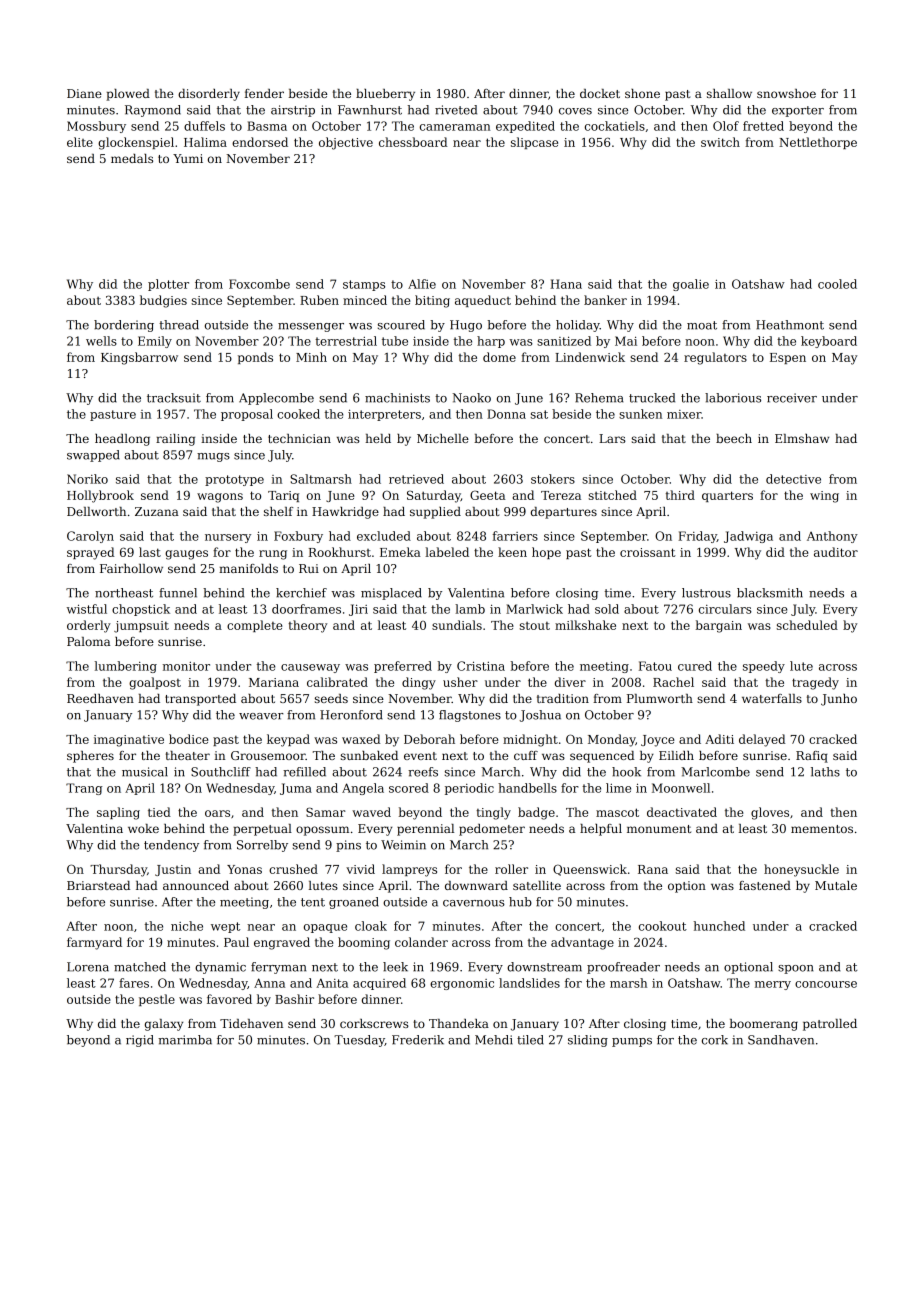 The width and height of the screenshot is (924, 1308). Describe the element at coordinates (100, 698) in the screenshot. I see `Reedhaven` at that location.
